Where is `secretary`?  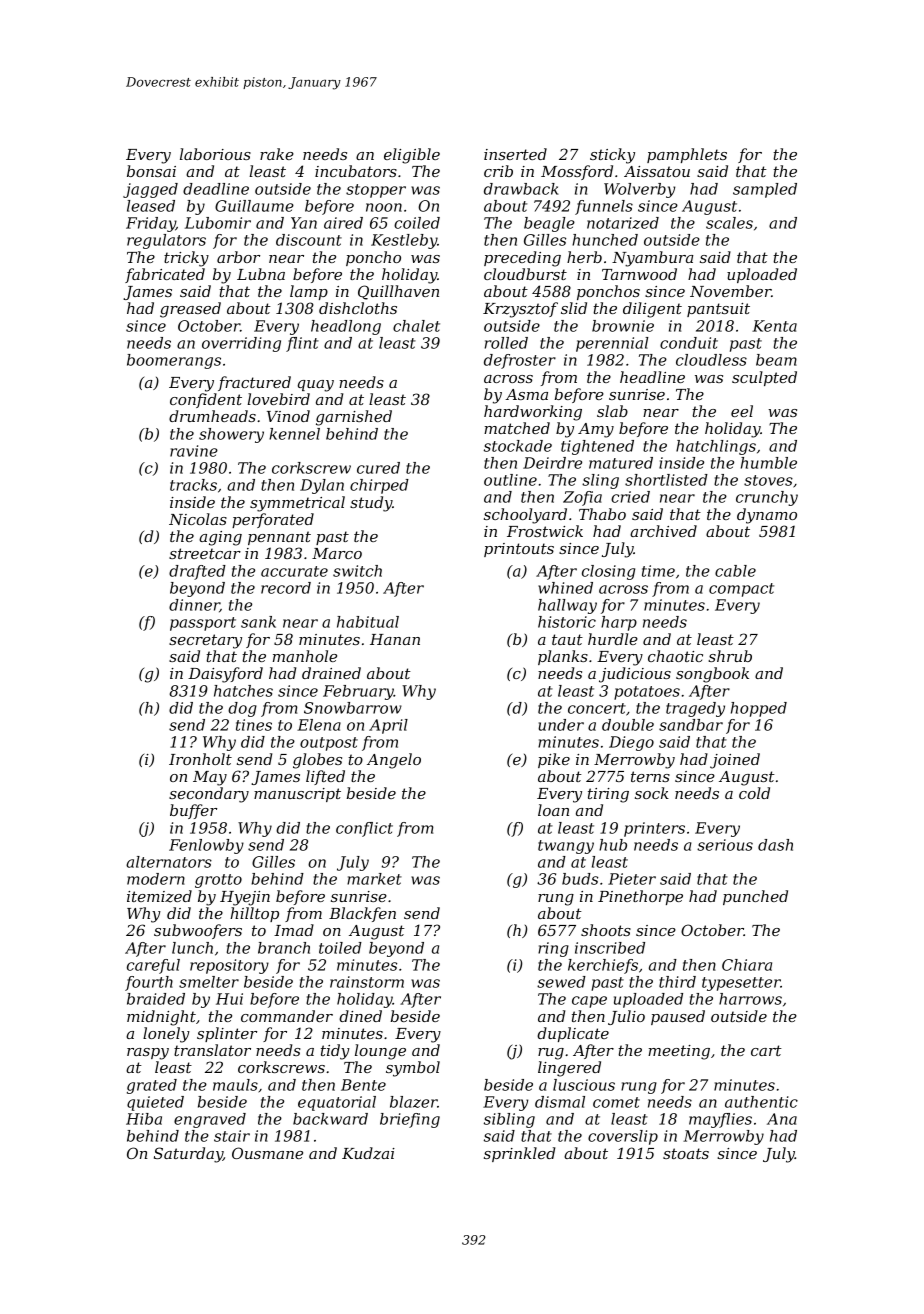
secretary is located at coordinates (205, 641).
